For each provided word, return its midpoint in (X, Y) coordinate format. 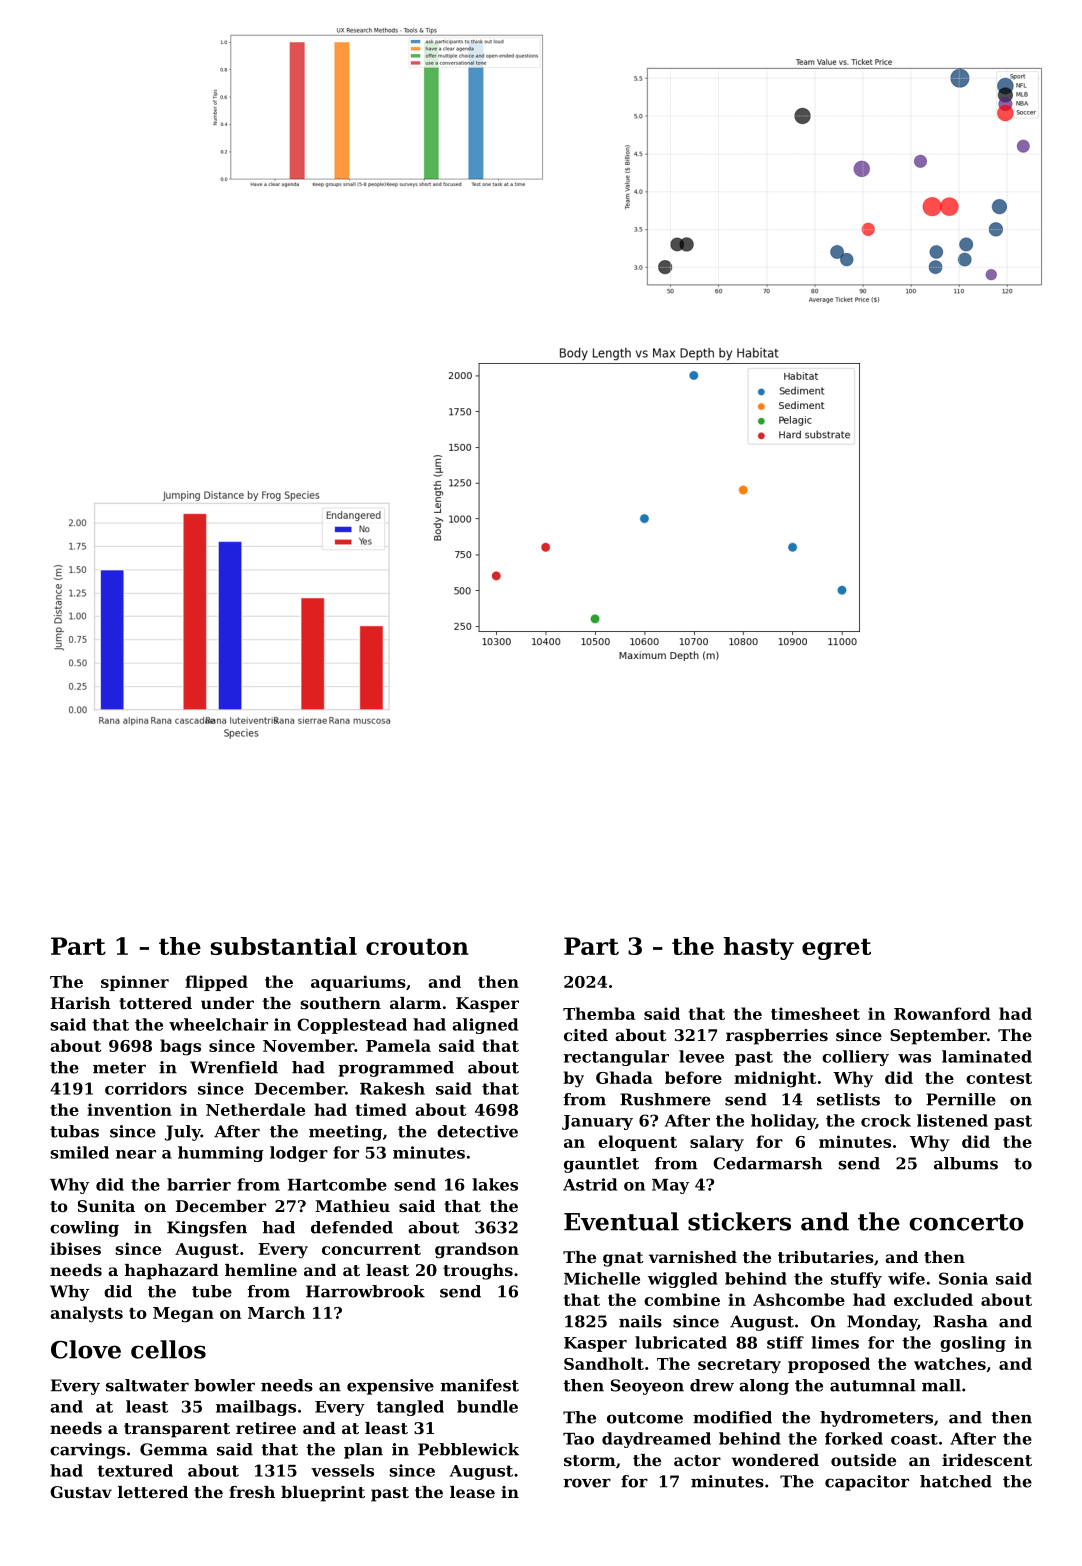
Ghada (624, 1077)
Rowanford (942, 1013)
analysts (86, 1314)
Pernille (961, 1099)
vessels (342, 1470)
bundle (487, 1406)
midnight (775, 1079)
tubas (74, 1131)
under (227, 1003)
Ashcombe (799, 1299)
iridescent (987, 1460)
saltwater (147, 1385)
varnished (693, 1257)
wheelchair (218, 1024)
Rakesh (392, 1088)
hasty (758, 948)
